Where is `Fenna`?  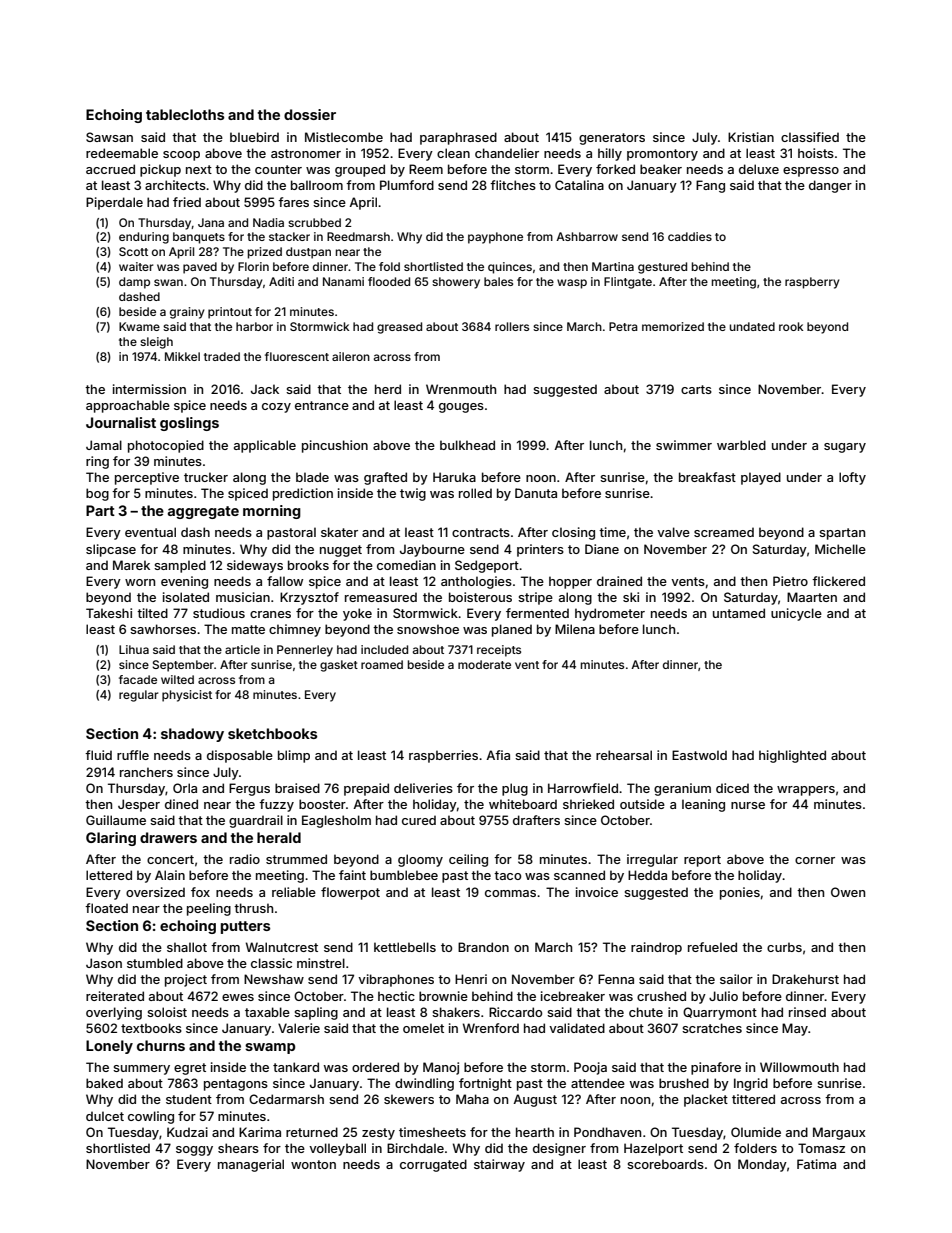 Fenna is located at coordinates (616, 979).
